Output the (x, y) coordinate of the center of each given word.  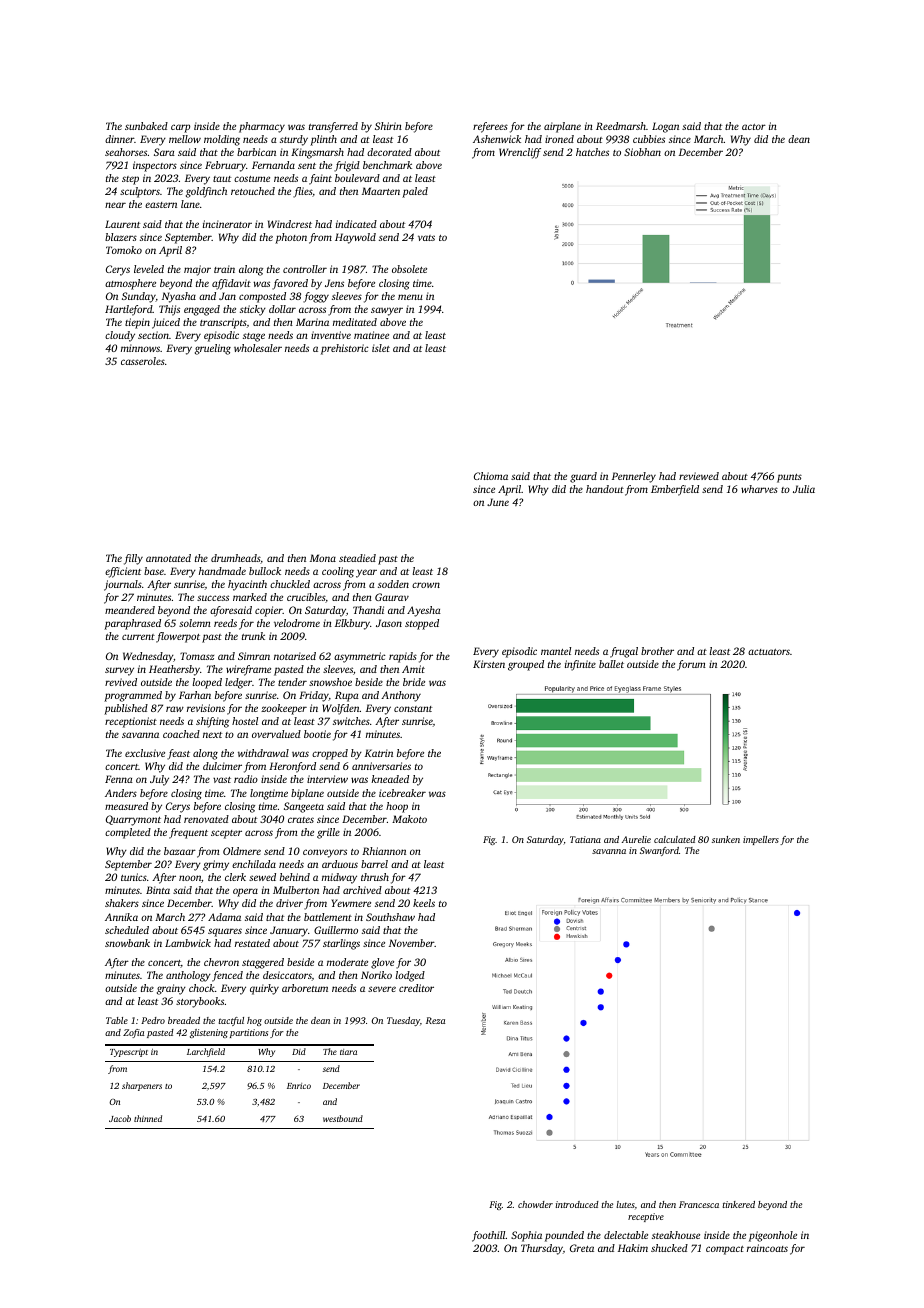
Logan (665, 127)
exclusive (145, 753)
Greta (582, 1248)
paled (415, 192)
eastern (161, 205)
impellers (761, 840)
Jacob (120, 1118)
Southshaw (390, 917)
